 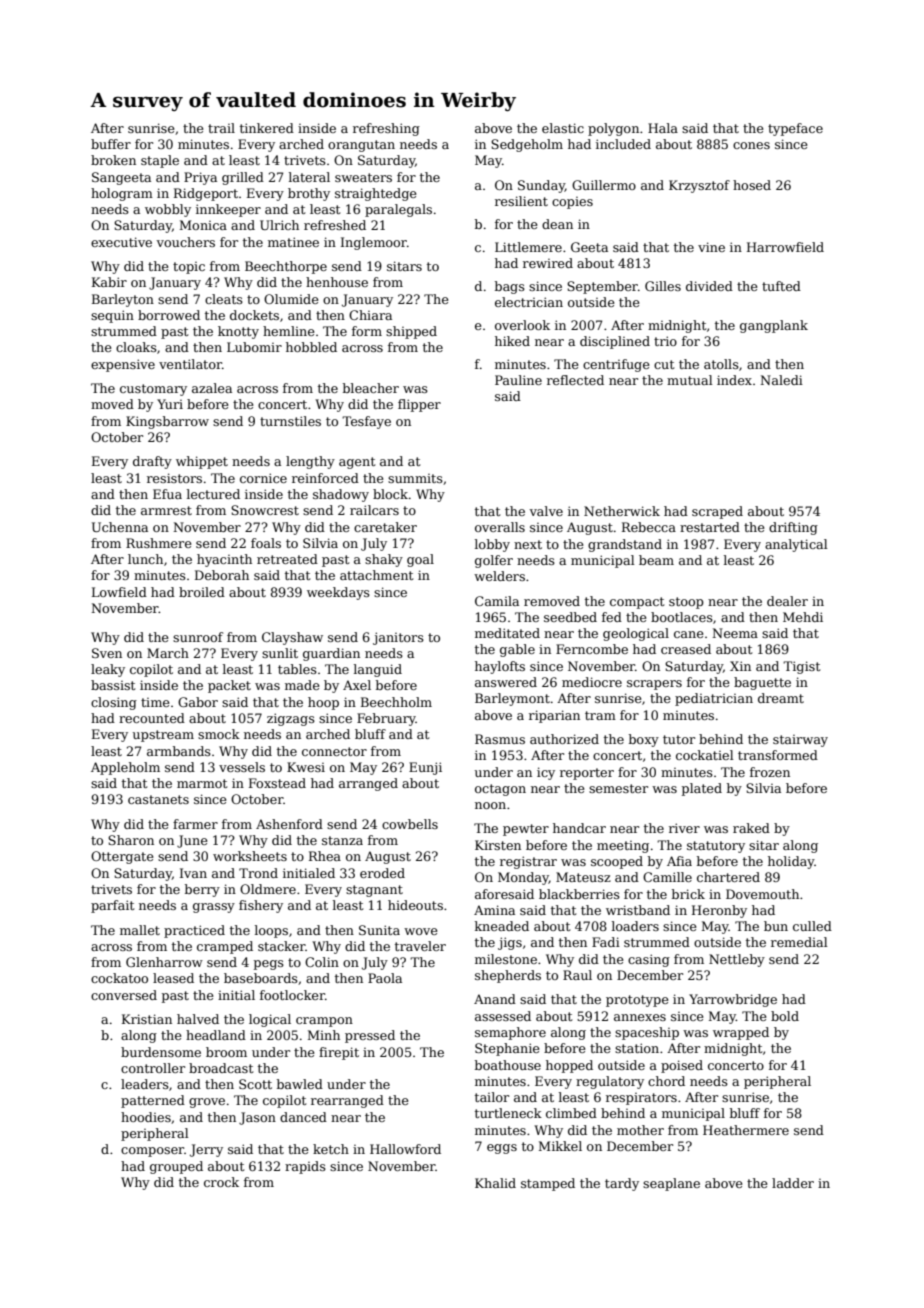 I want to click on grouped, so click(x=176, y=1167).
